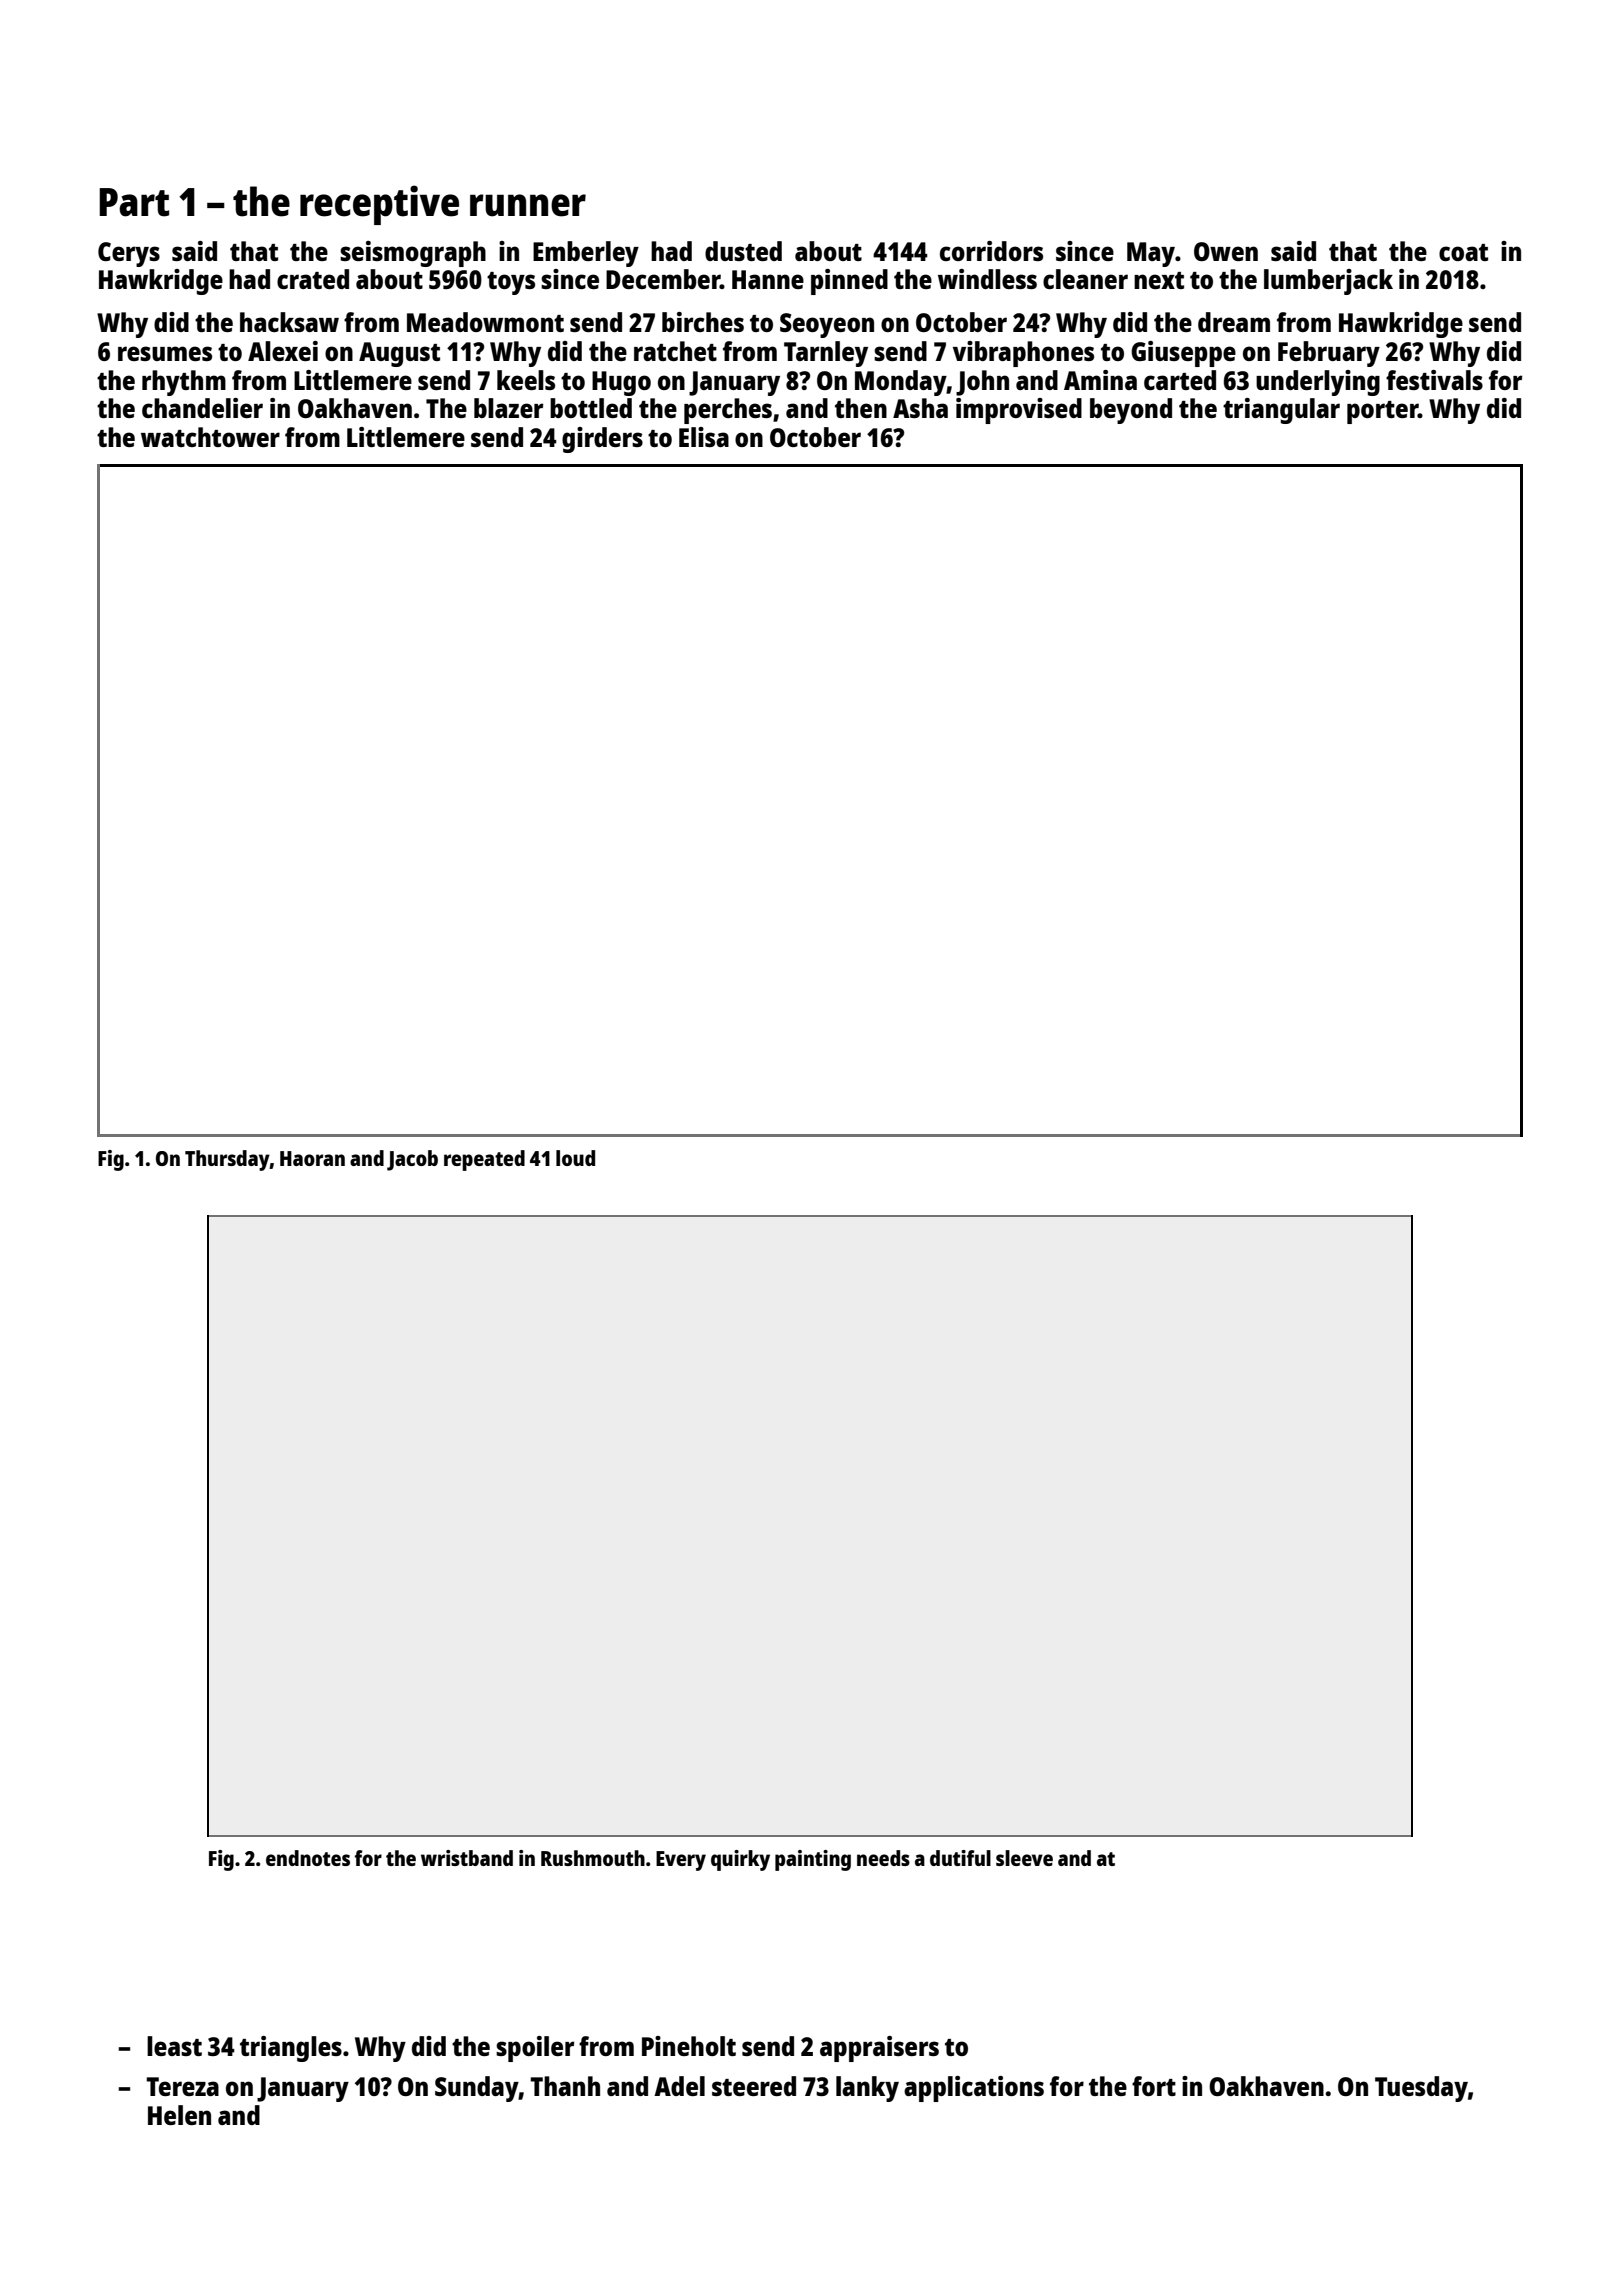 The width and height of the screenshot is (1620, 2292). What do you see at coordinates (1024, 1858) in the screenshot?
I see `sleeve` at bounding box center [1024, 1858].
